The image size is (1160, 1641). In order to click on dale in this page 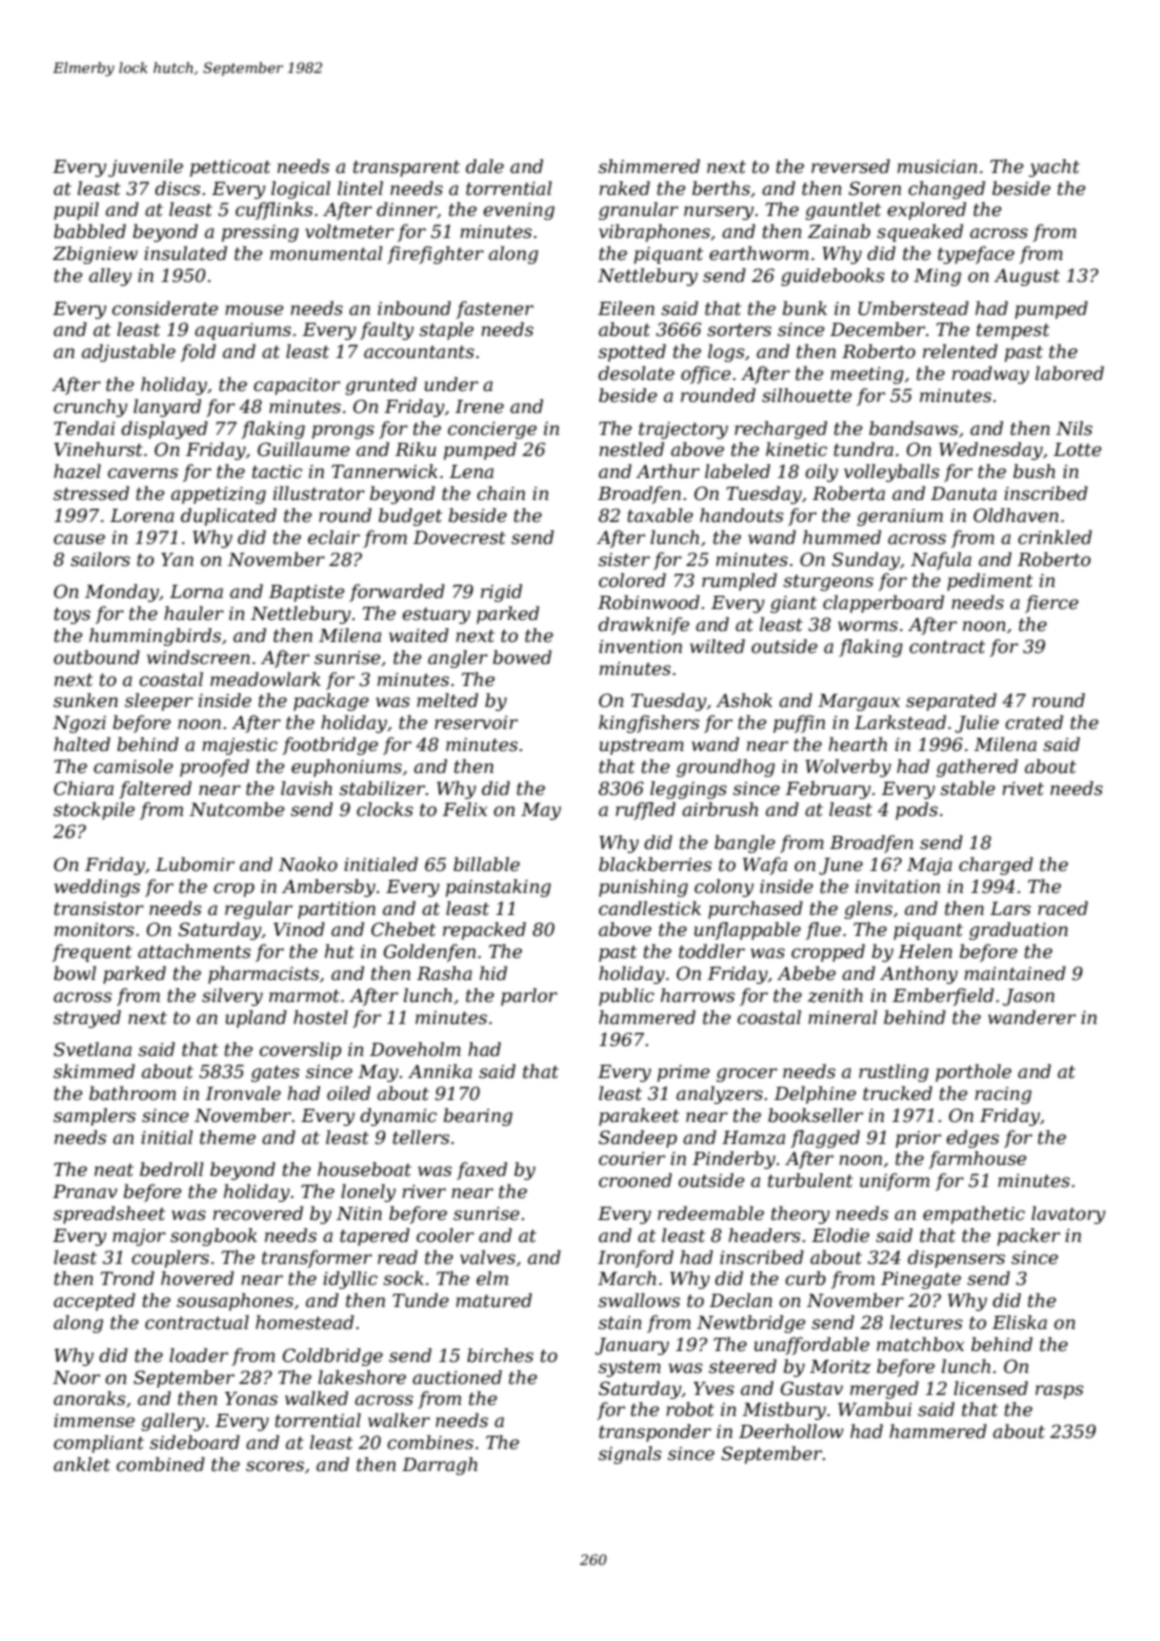, I will do `click(485, 166)`.
